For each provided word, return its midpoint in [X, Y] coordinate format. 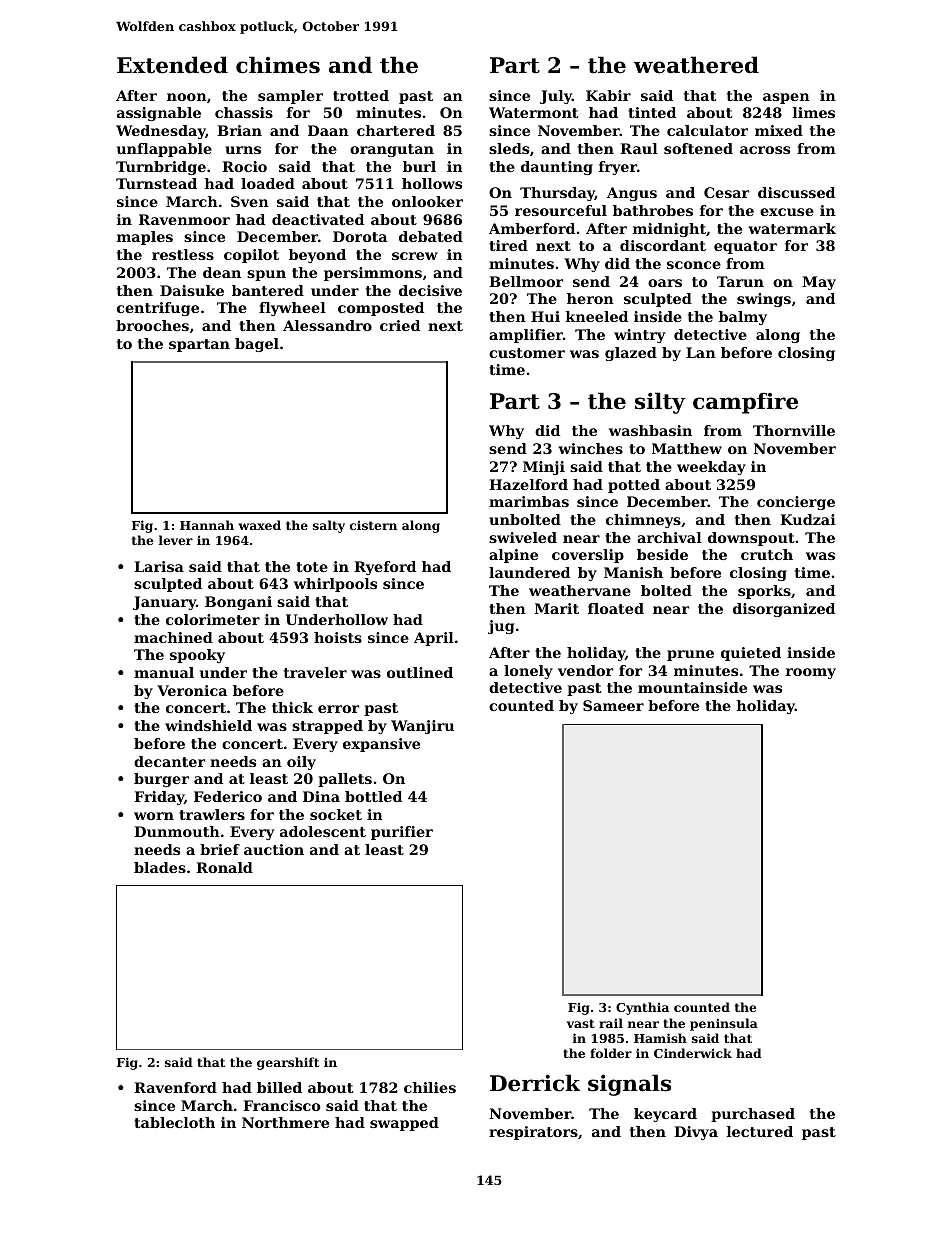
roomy [811, 673]
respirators [533, 1133]
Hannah [207, 525]
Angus [632, 194]
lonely [528, 672]
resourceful [561, 210]
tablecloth [174, 1122]
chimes [278, 65]
